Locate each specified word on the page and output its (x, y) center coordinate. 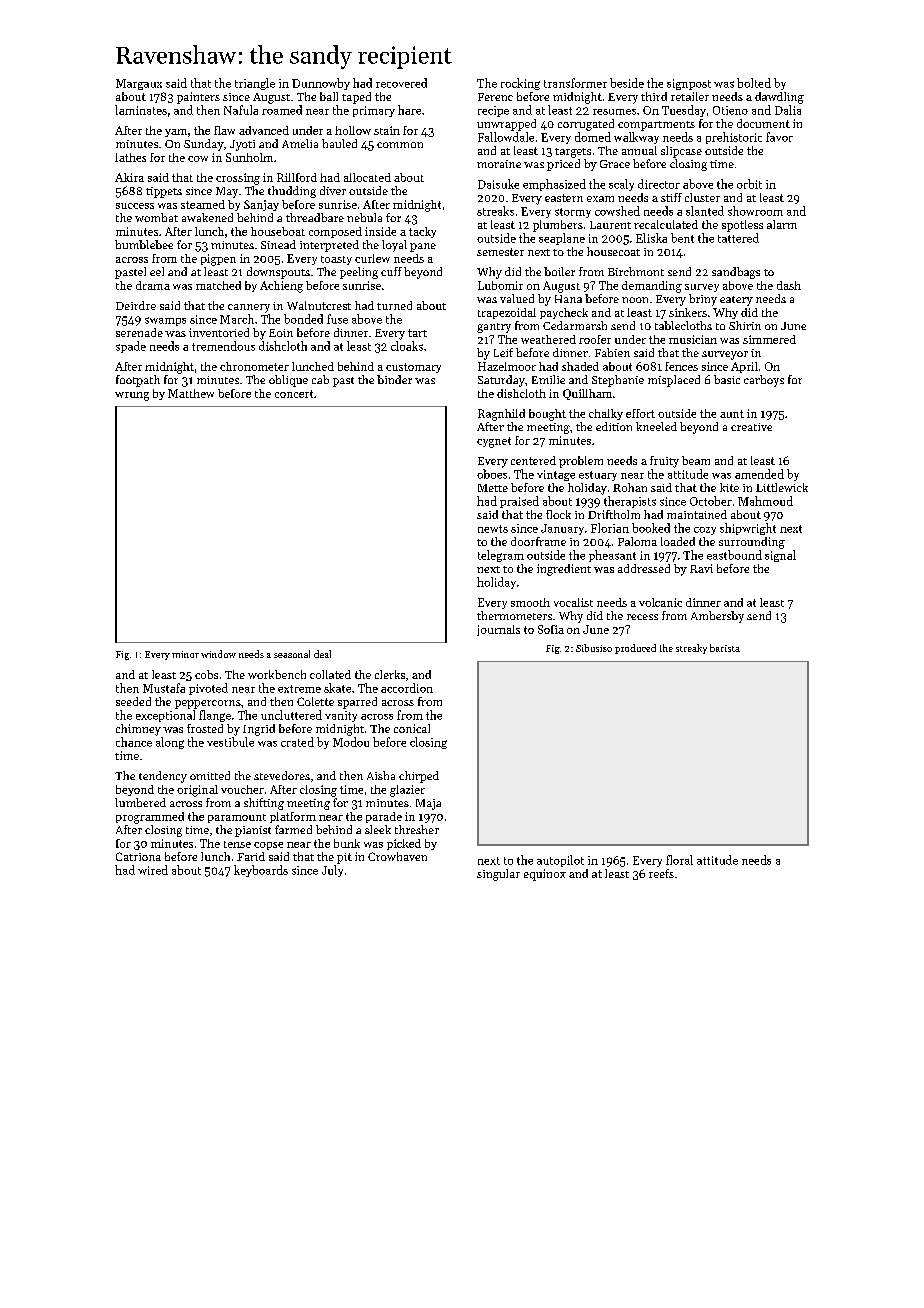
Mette (493, 488)
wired (153, 870)
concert (294, 394)
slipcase (681, 152)
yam (176, 133)
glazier (407, 791)
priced (563, 165)
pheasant (612, 556)
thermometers (514, 615)
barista (725, 648)
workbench (277, 674)
